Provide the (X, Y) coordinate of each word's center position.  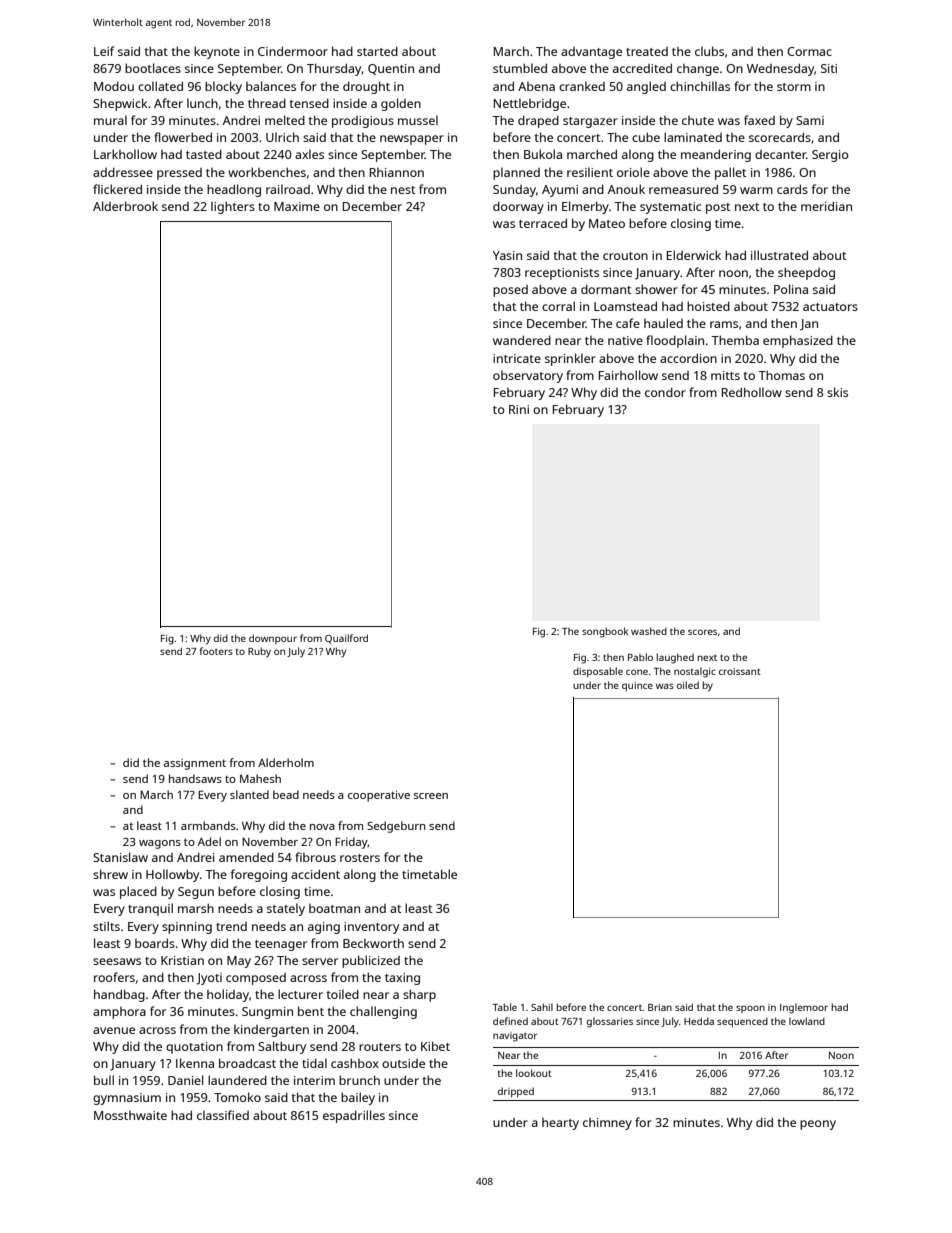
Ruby (259, 652)
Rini (519, 409)
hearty (560, 1124)
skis (837, 392)
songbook (605, 632)
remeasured (683, 189)
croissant (740, 671)
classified (223, 1115)
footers (216, 651)
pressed (179, 174)
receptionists (562, 274)
